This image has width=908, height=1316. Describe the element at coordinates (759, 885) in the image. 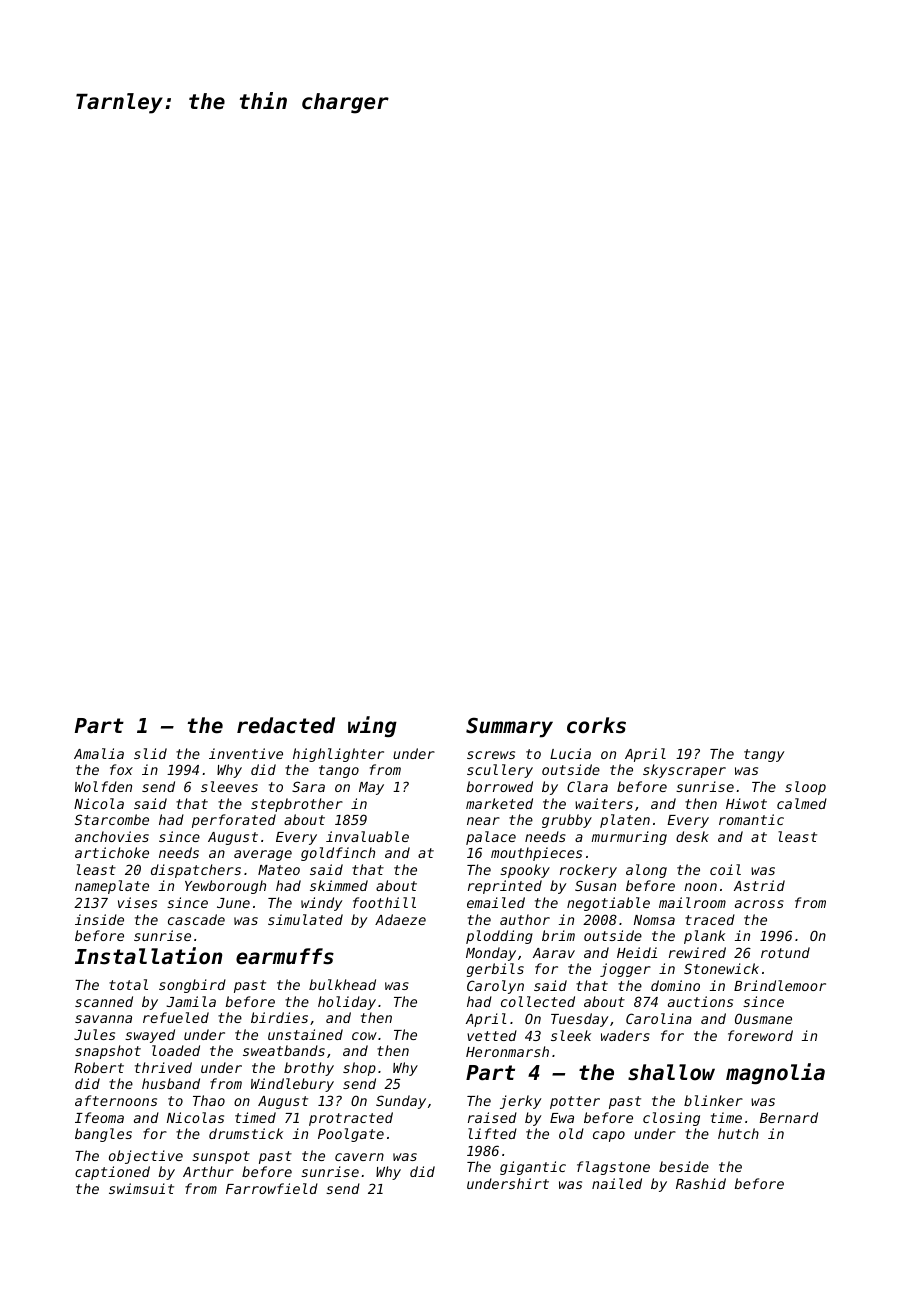

I see `Astrid` at that location.
